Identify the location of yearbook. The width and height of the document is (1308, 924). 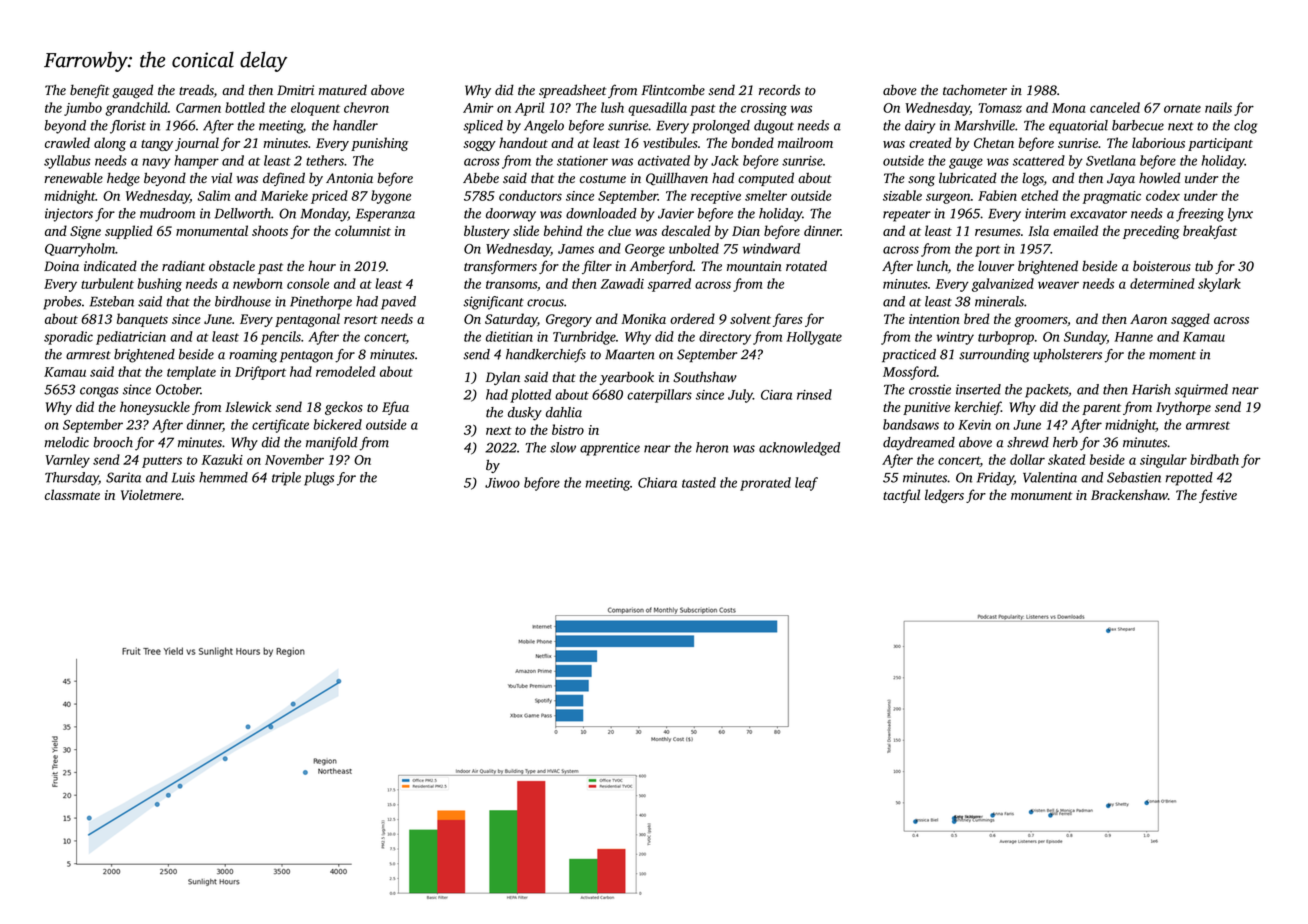
(626, 378).
